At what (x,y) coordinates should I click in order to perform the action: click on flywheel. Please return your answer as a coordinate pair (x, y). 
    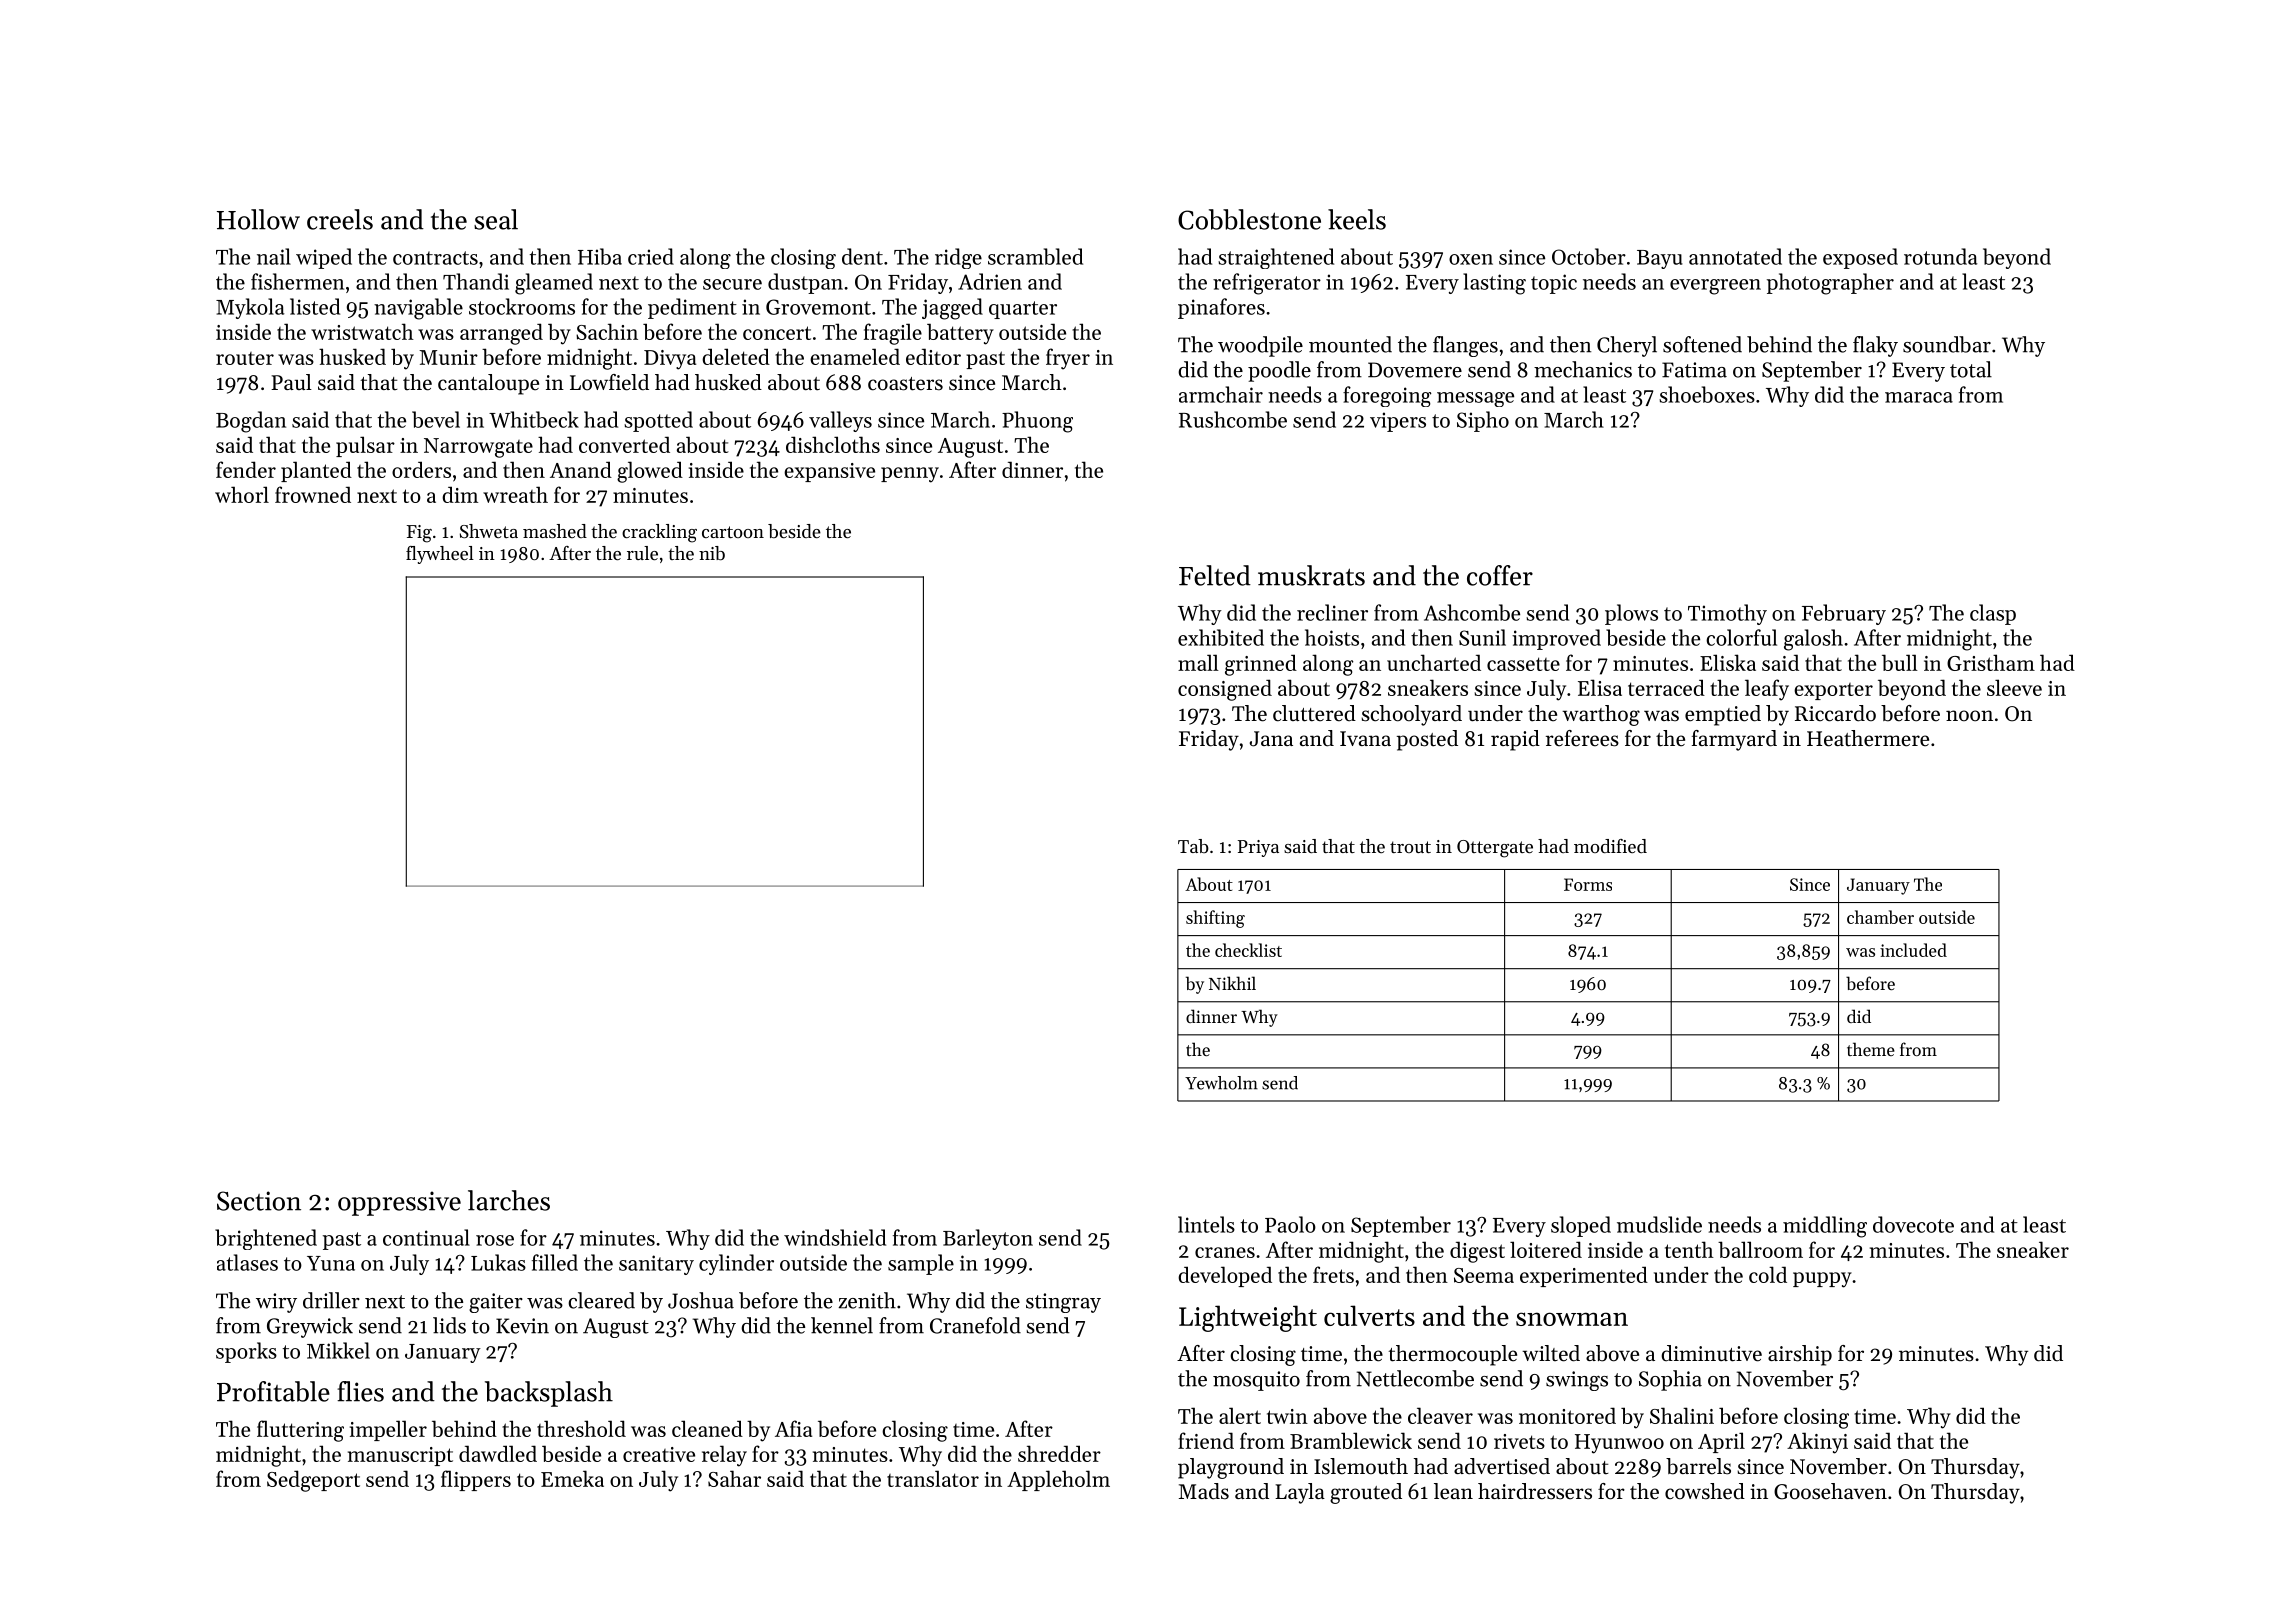
    Looking at the image, I should click on (440, 555).
